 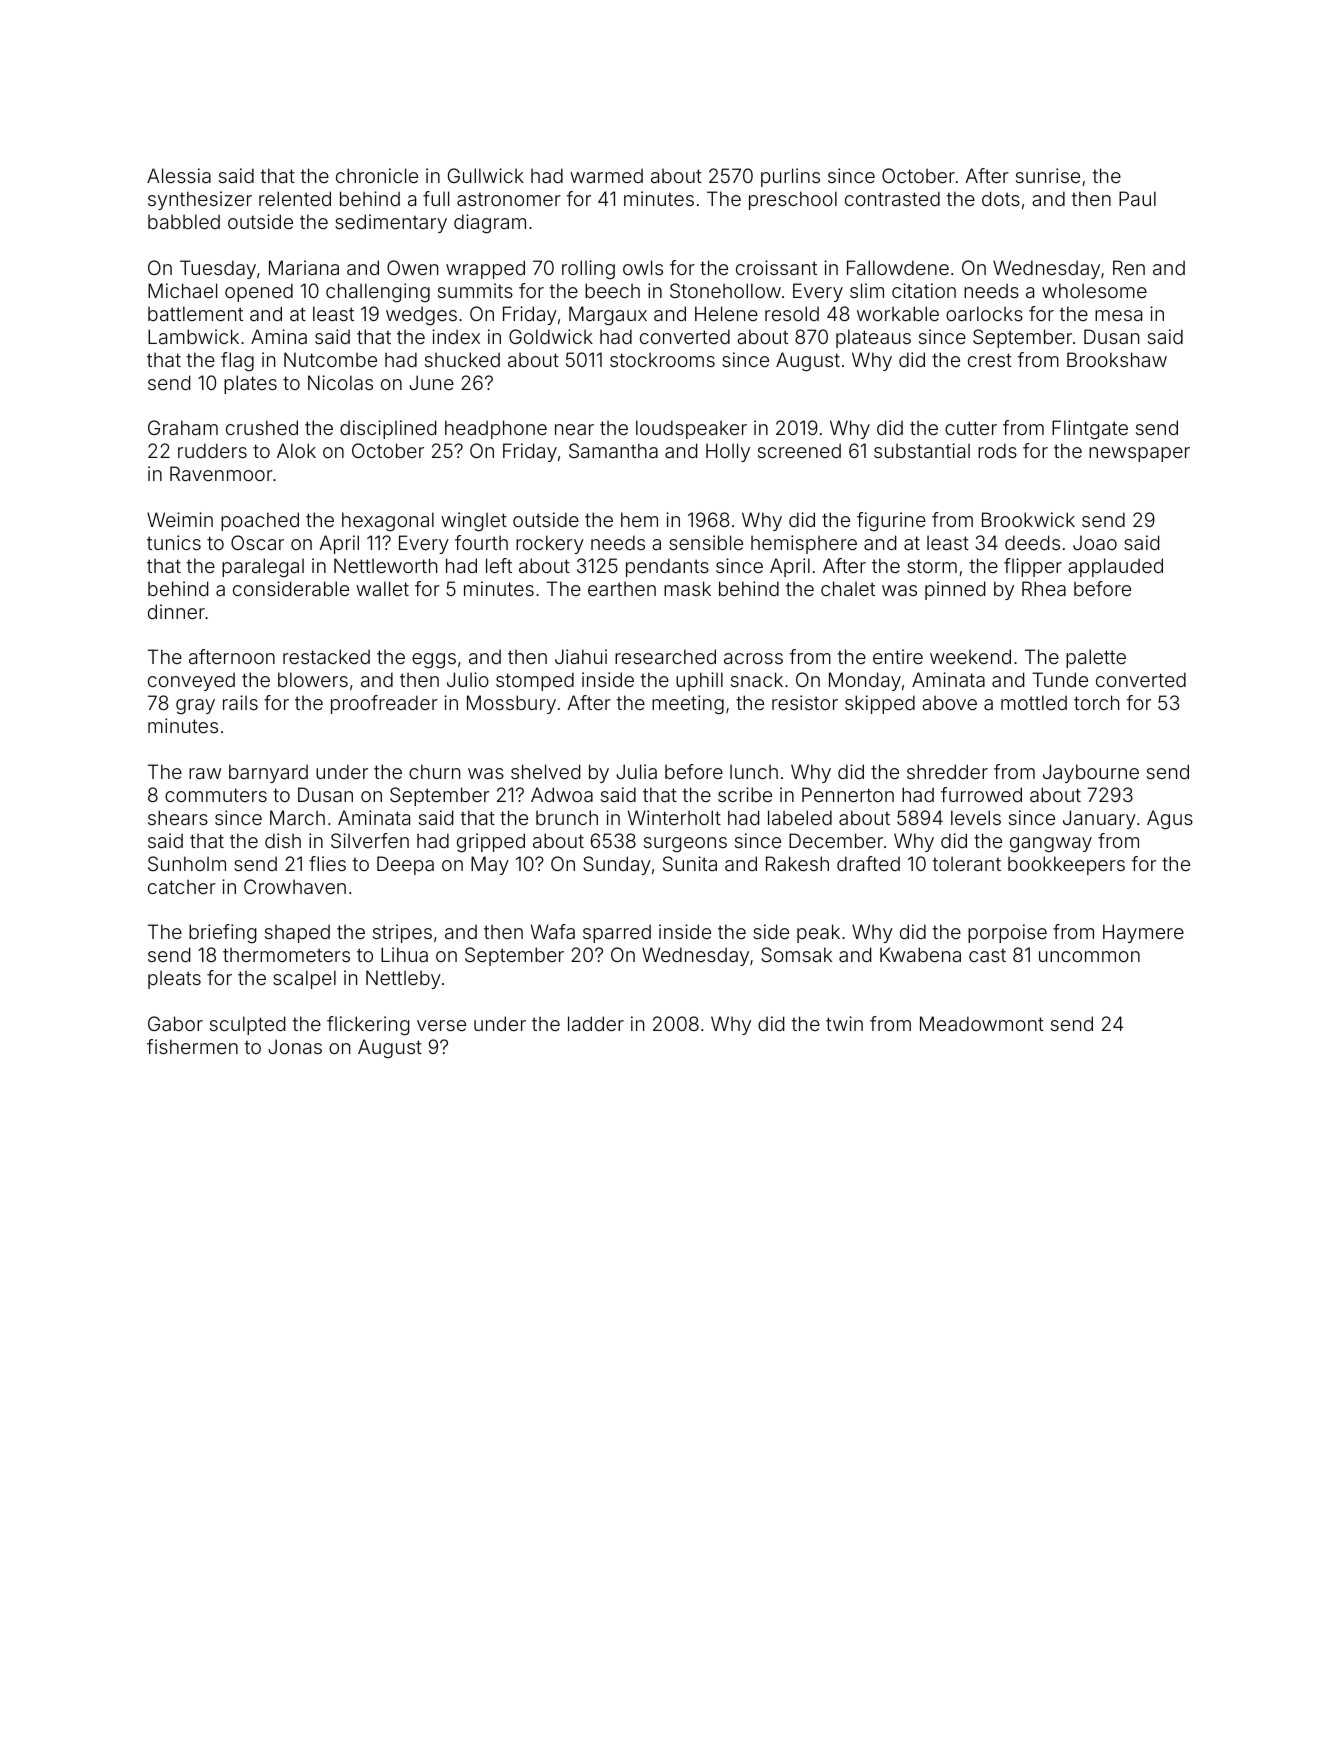 I want to click on preschool, so click(x=793, y=200).
